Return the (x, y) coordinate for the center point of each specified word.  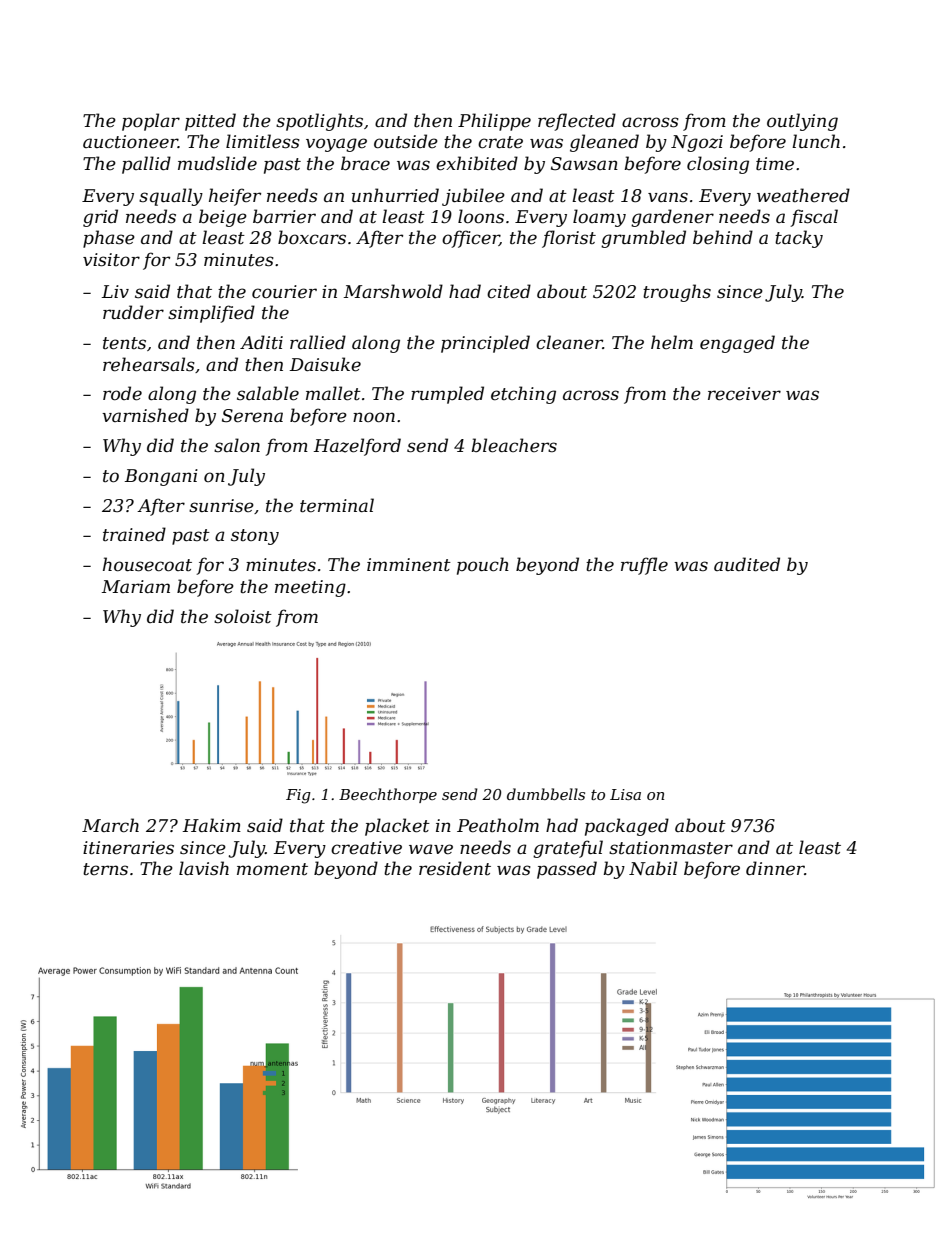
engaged (737, 344)
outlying (802, 122)
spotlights (319, 122)
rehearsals (149, 364)
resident (455, 868)
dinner (775, 868)
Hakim (212, 825)
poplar (151, 122)
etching (523, 395)
